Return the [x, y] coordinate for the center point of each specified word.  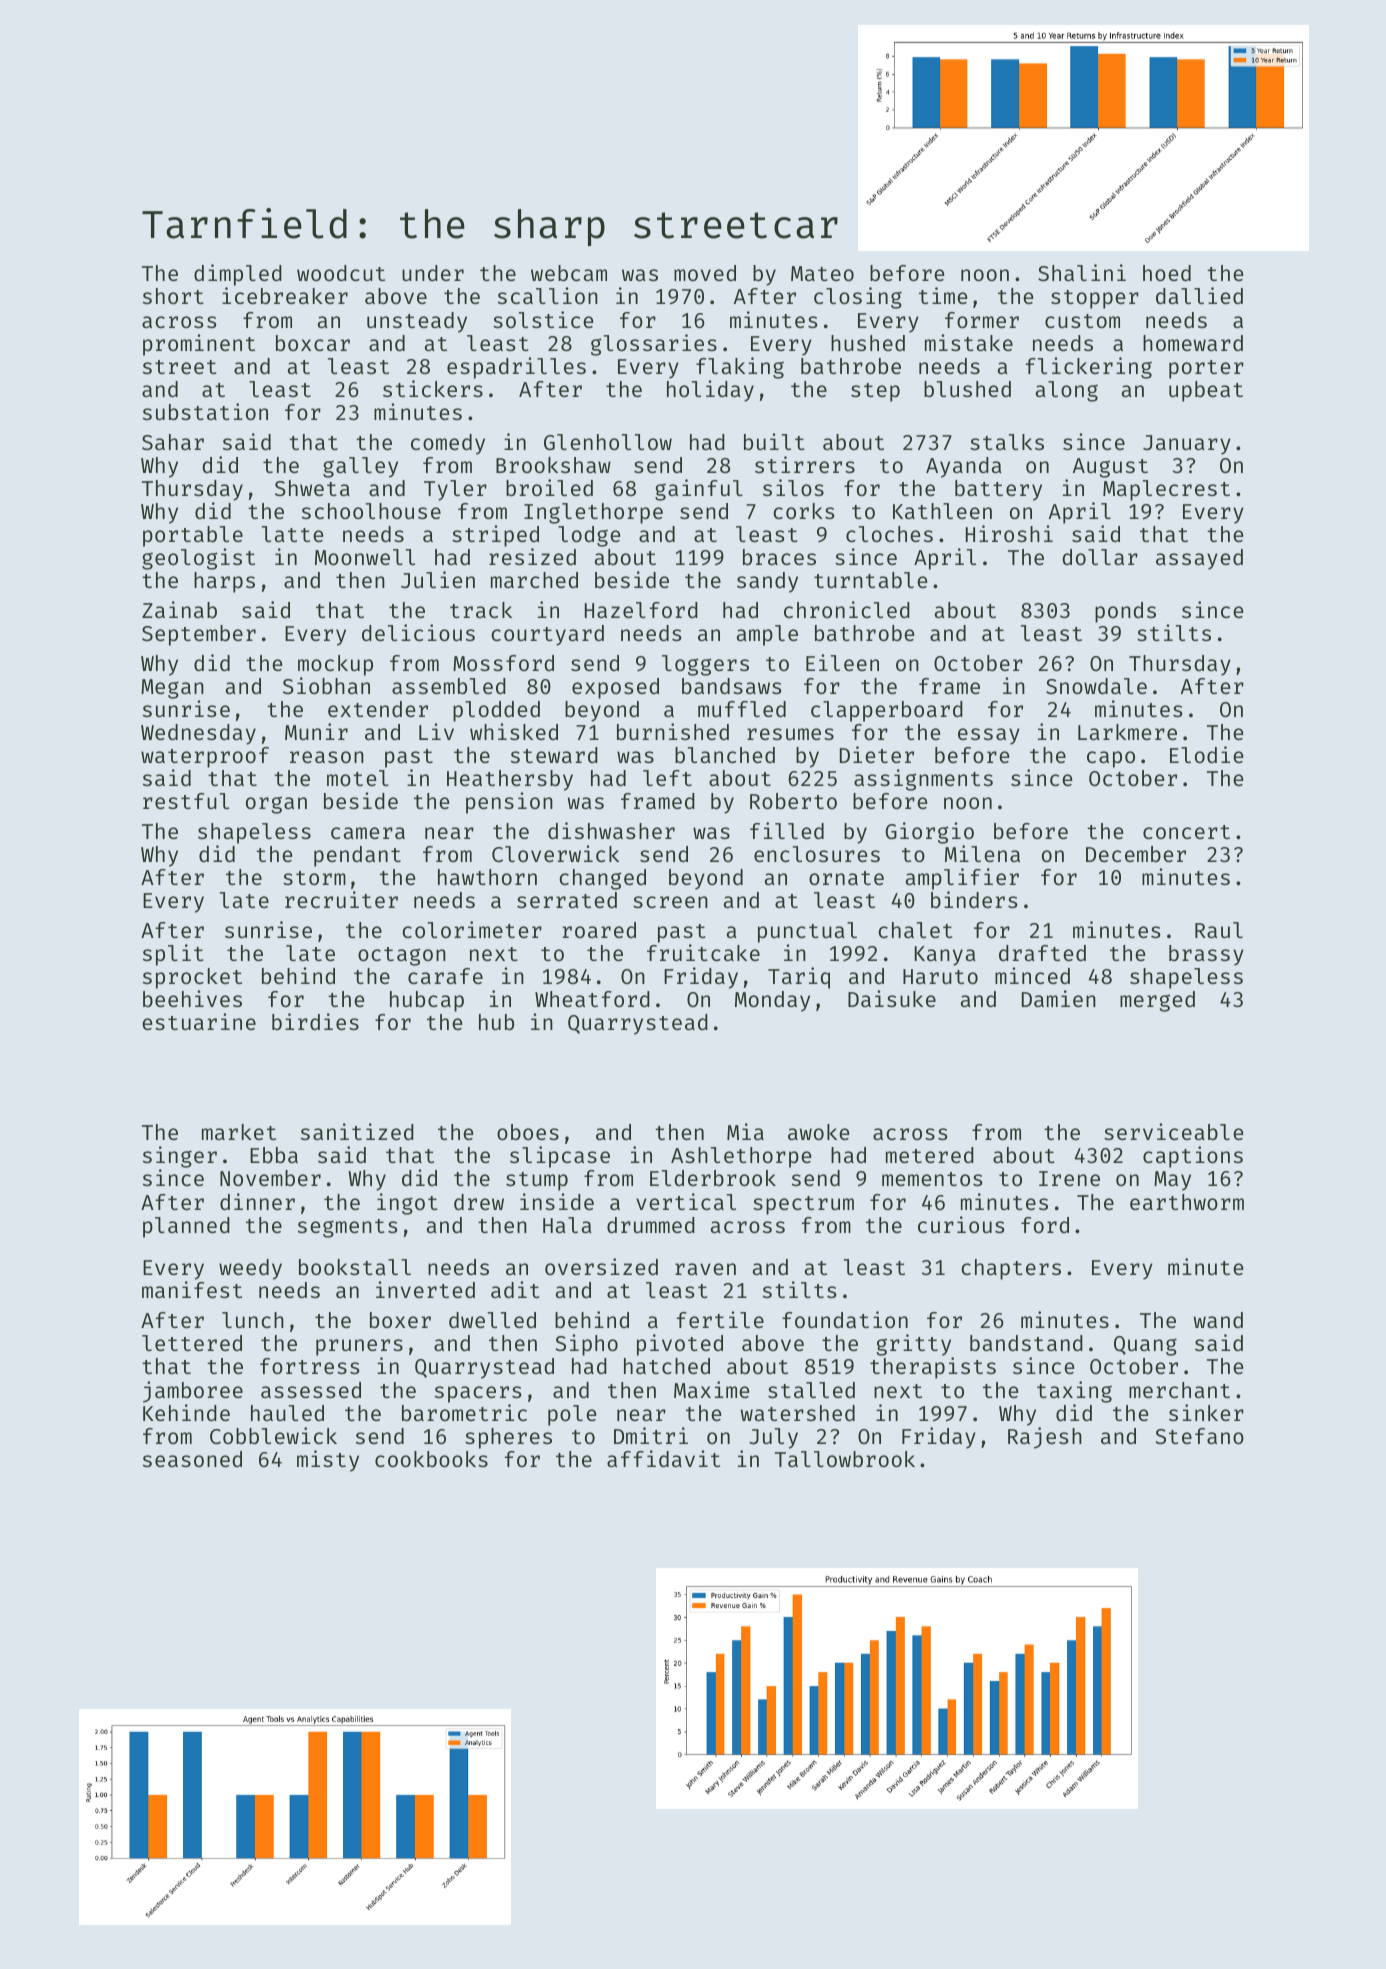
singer [180, 1157]
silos [793, 487]
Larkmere [1127, 732]
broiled [549, 487]
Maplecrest [1166, 490]
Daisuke [892, 998]
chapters [1011, 1269]
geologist [198, 559]
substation [205, 411]
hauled [287, 1413]
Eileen [842, 662]
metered [930, 1155]
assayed [1199, 559]
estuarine [199, 1021]
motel [358, 778]
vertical [686, 1201]
